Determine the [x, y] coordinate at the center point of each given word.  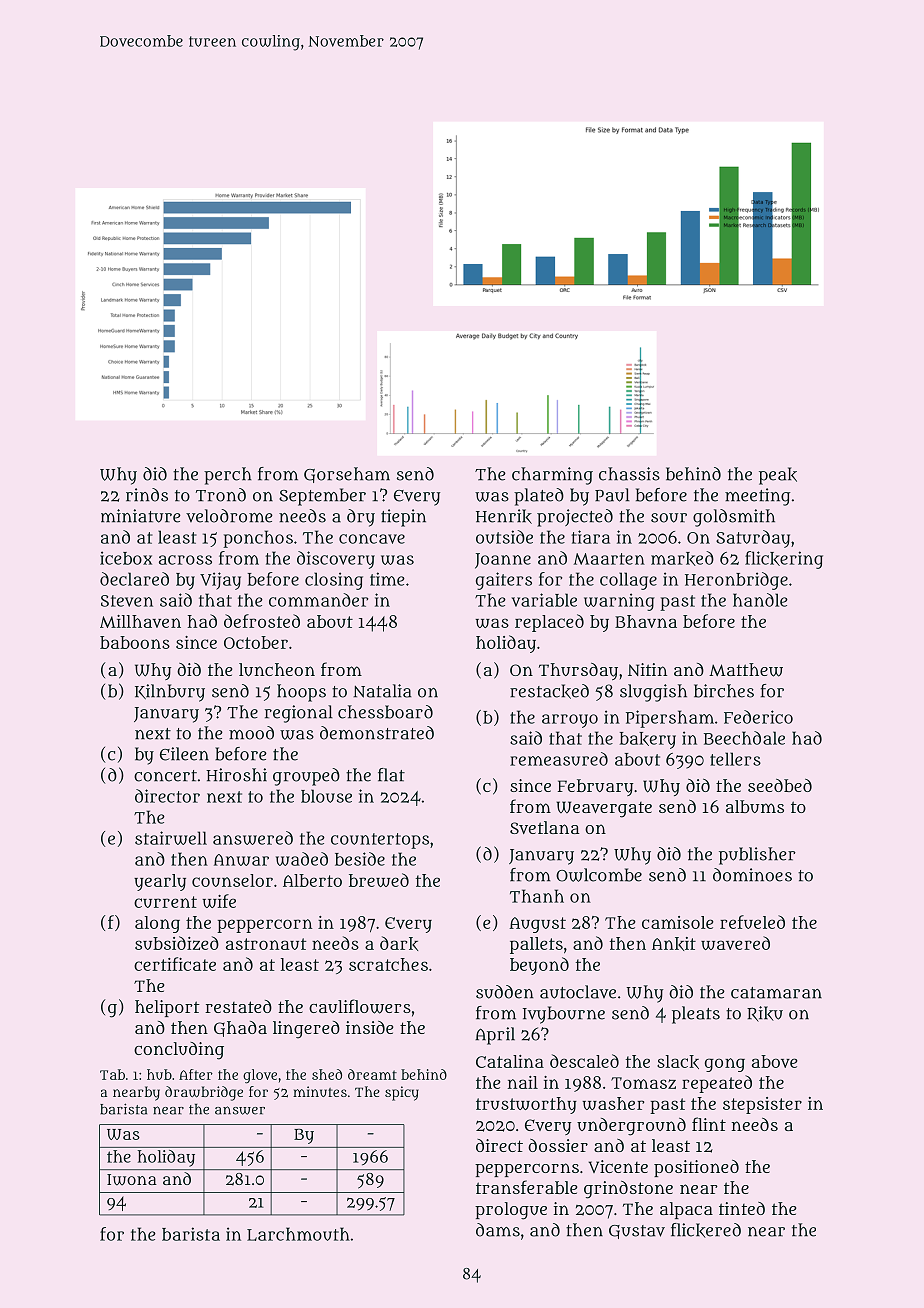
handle [760, 600]
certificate [175, 964]
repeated [717, 1084]
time [387, 579]
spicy [402, 1093]
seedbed [780, 785]
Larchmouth [298, 1234]
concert [165, 776]
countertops [380, 841]
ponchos [258, 539]
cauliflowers [360, 1006]
